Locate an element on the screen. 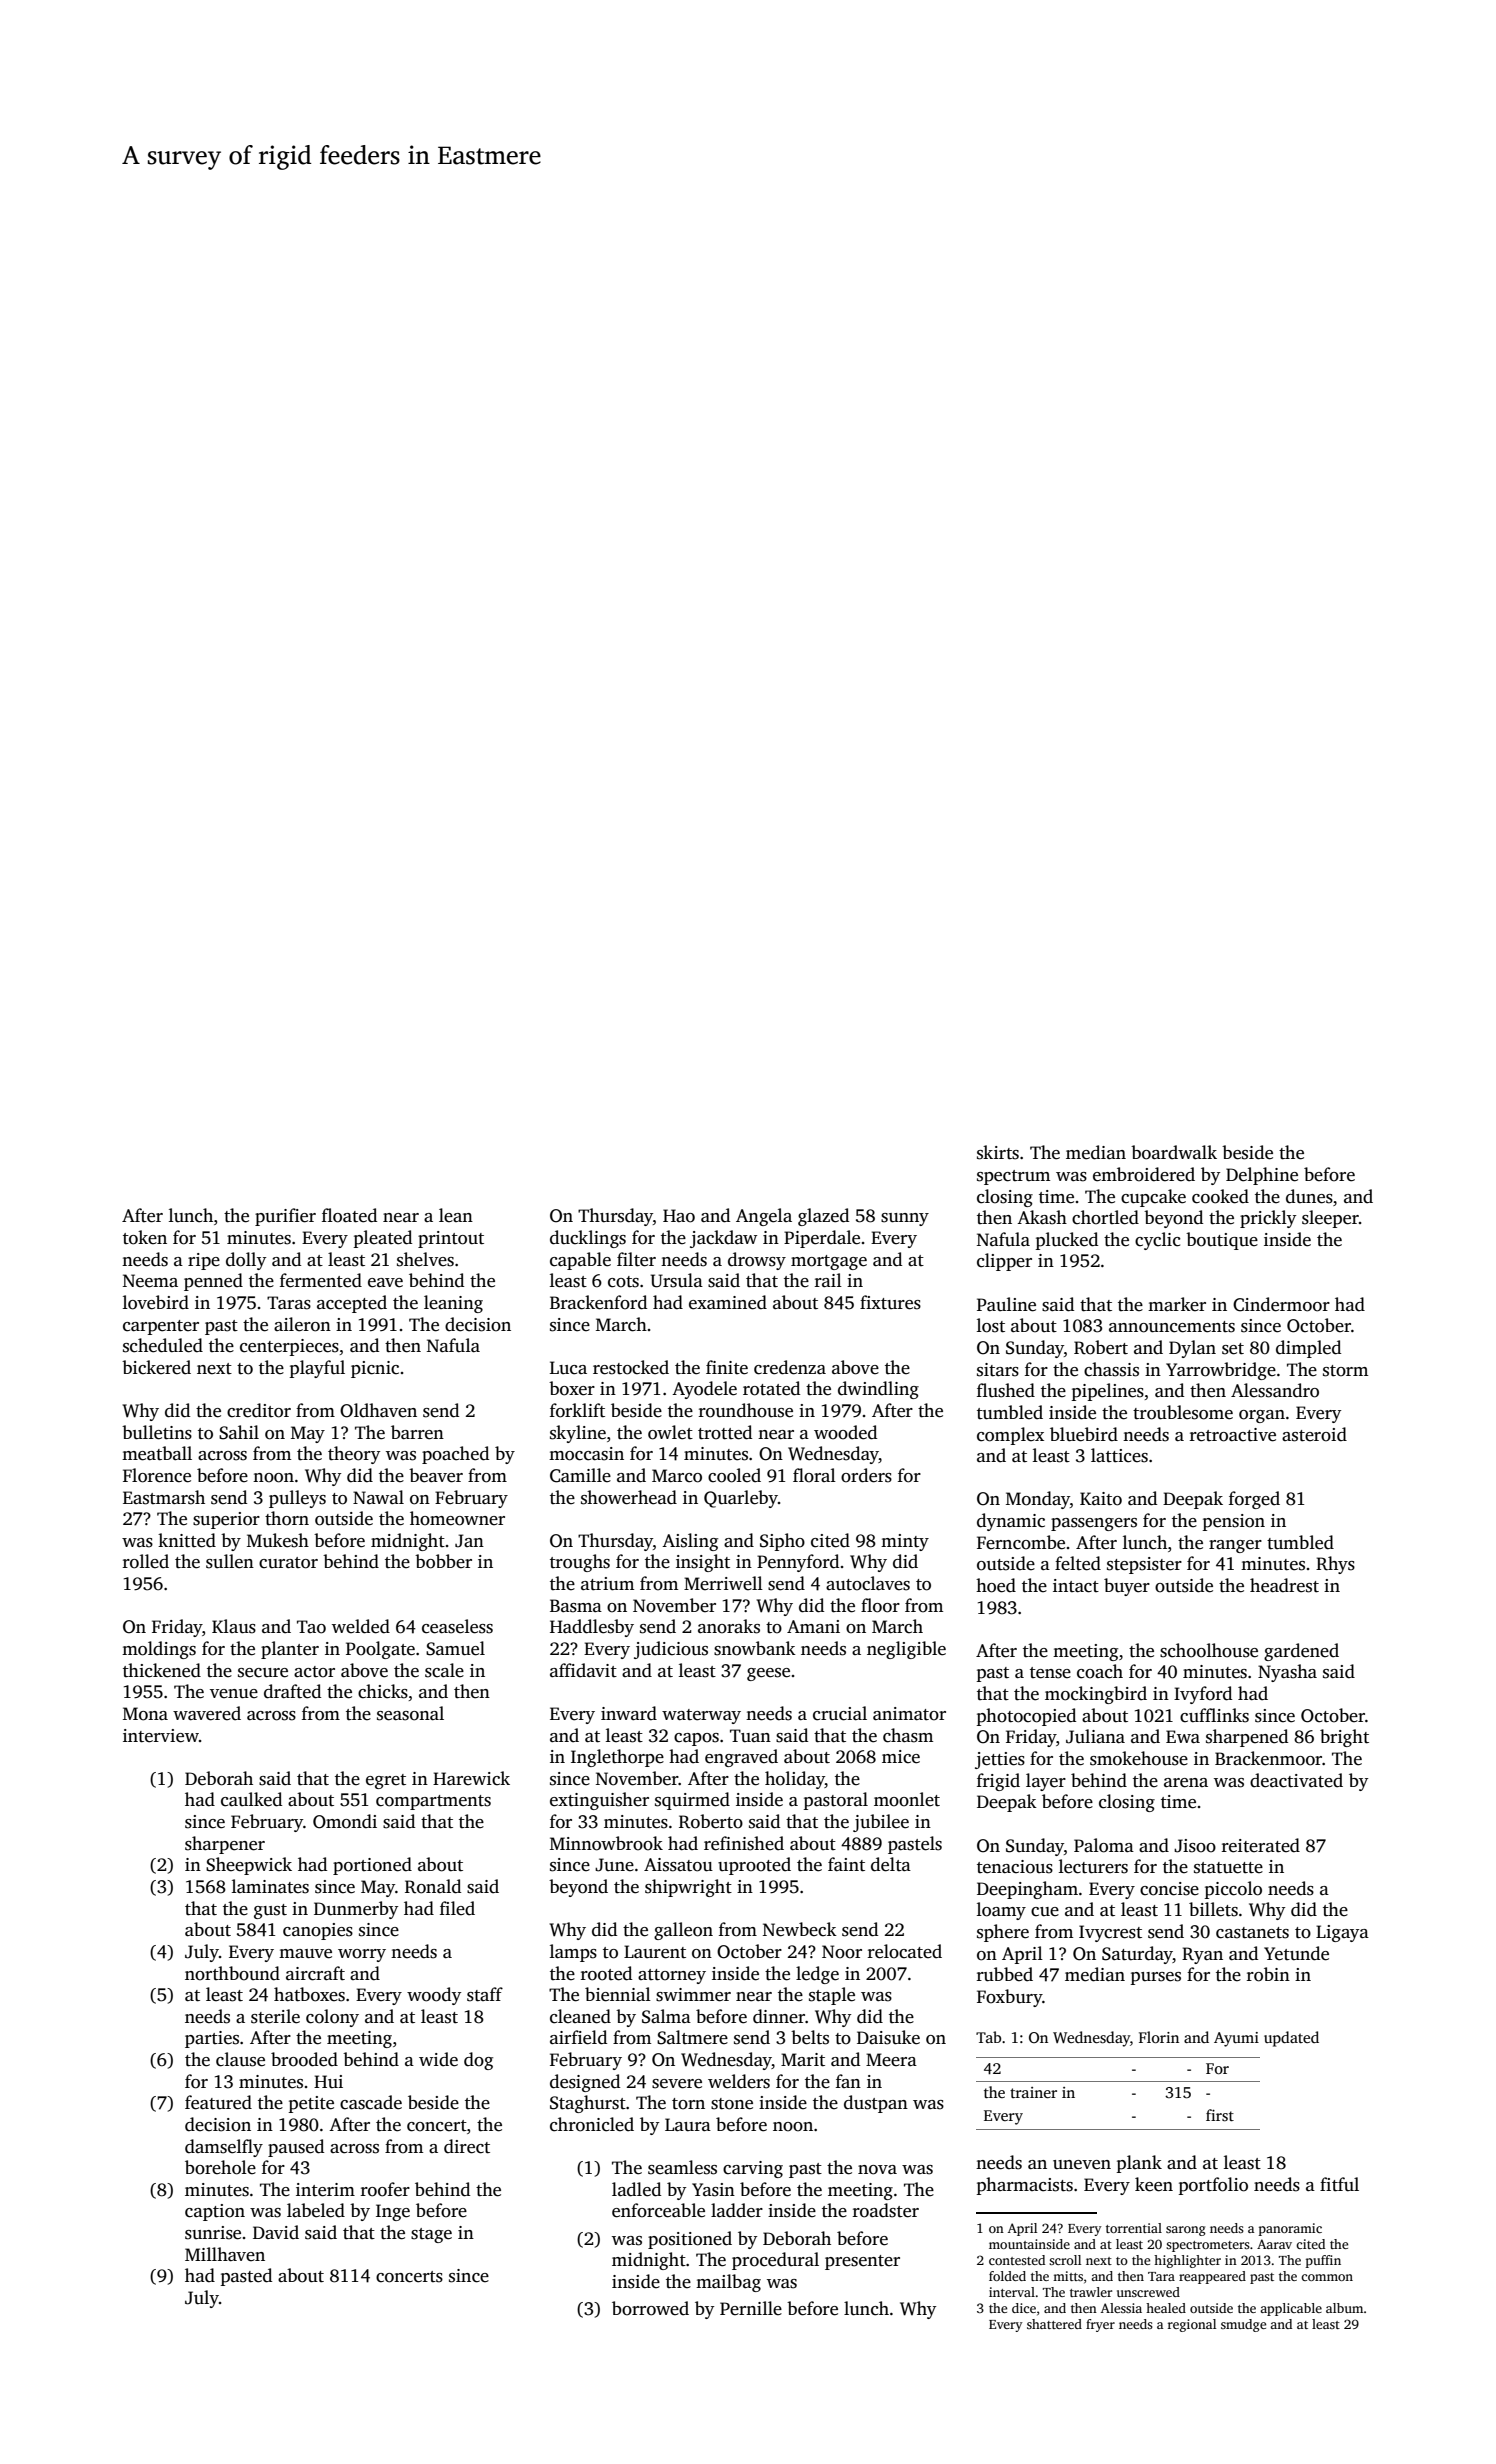 The width and height of the screenshot is (1496, 2464). curator is located at coordinates (288, 1563).
